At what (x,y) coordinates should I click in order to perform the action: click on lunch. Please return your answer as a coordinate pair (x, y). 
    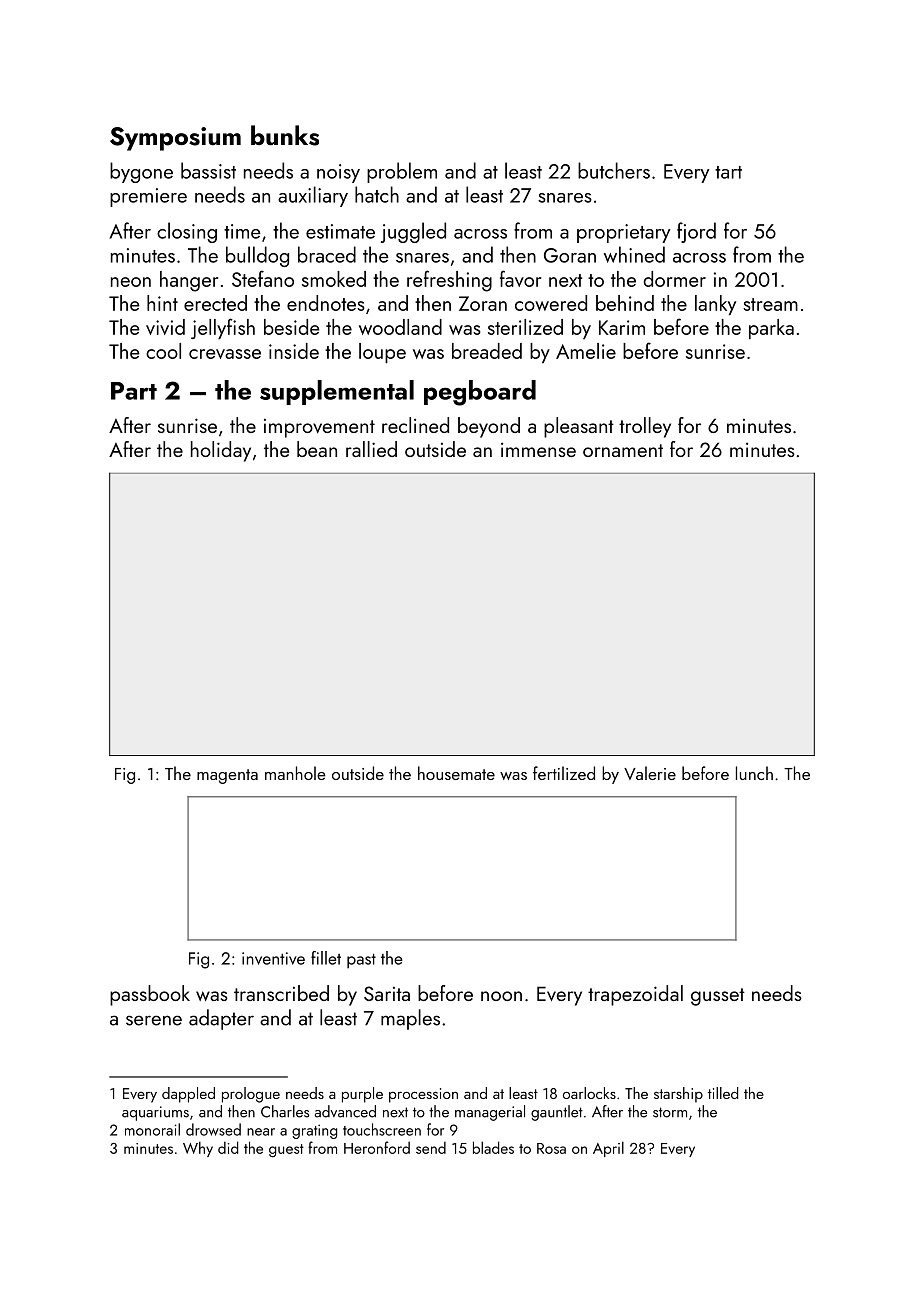
    Looking at the image, I should click on (754, 773).
